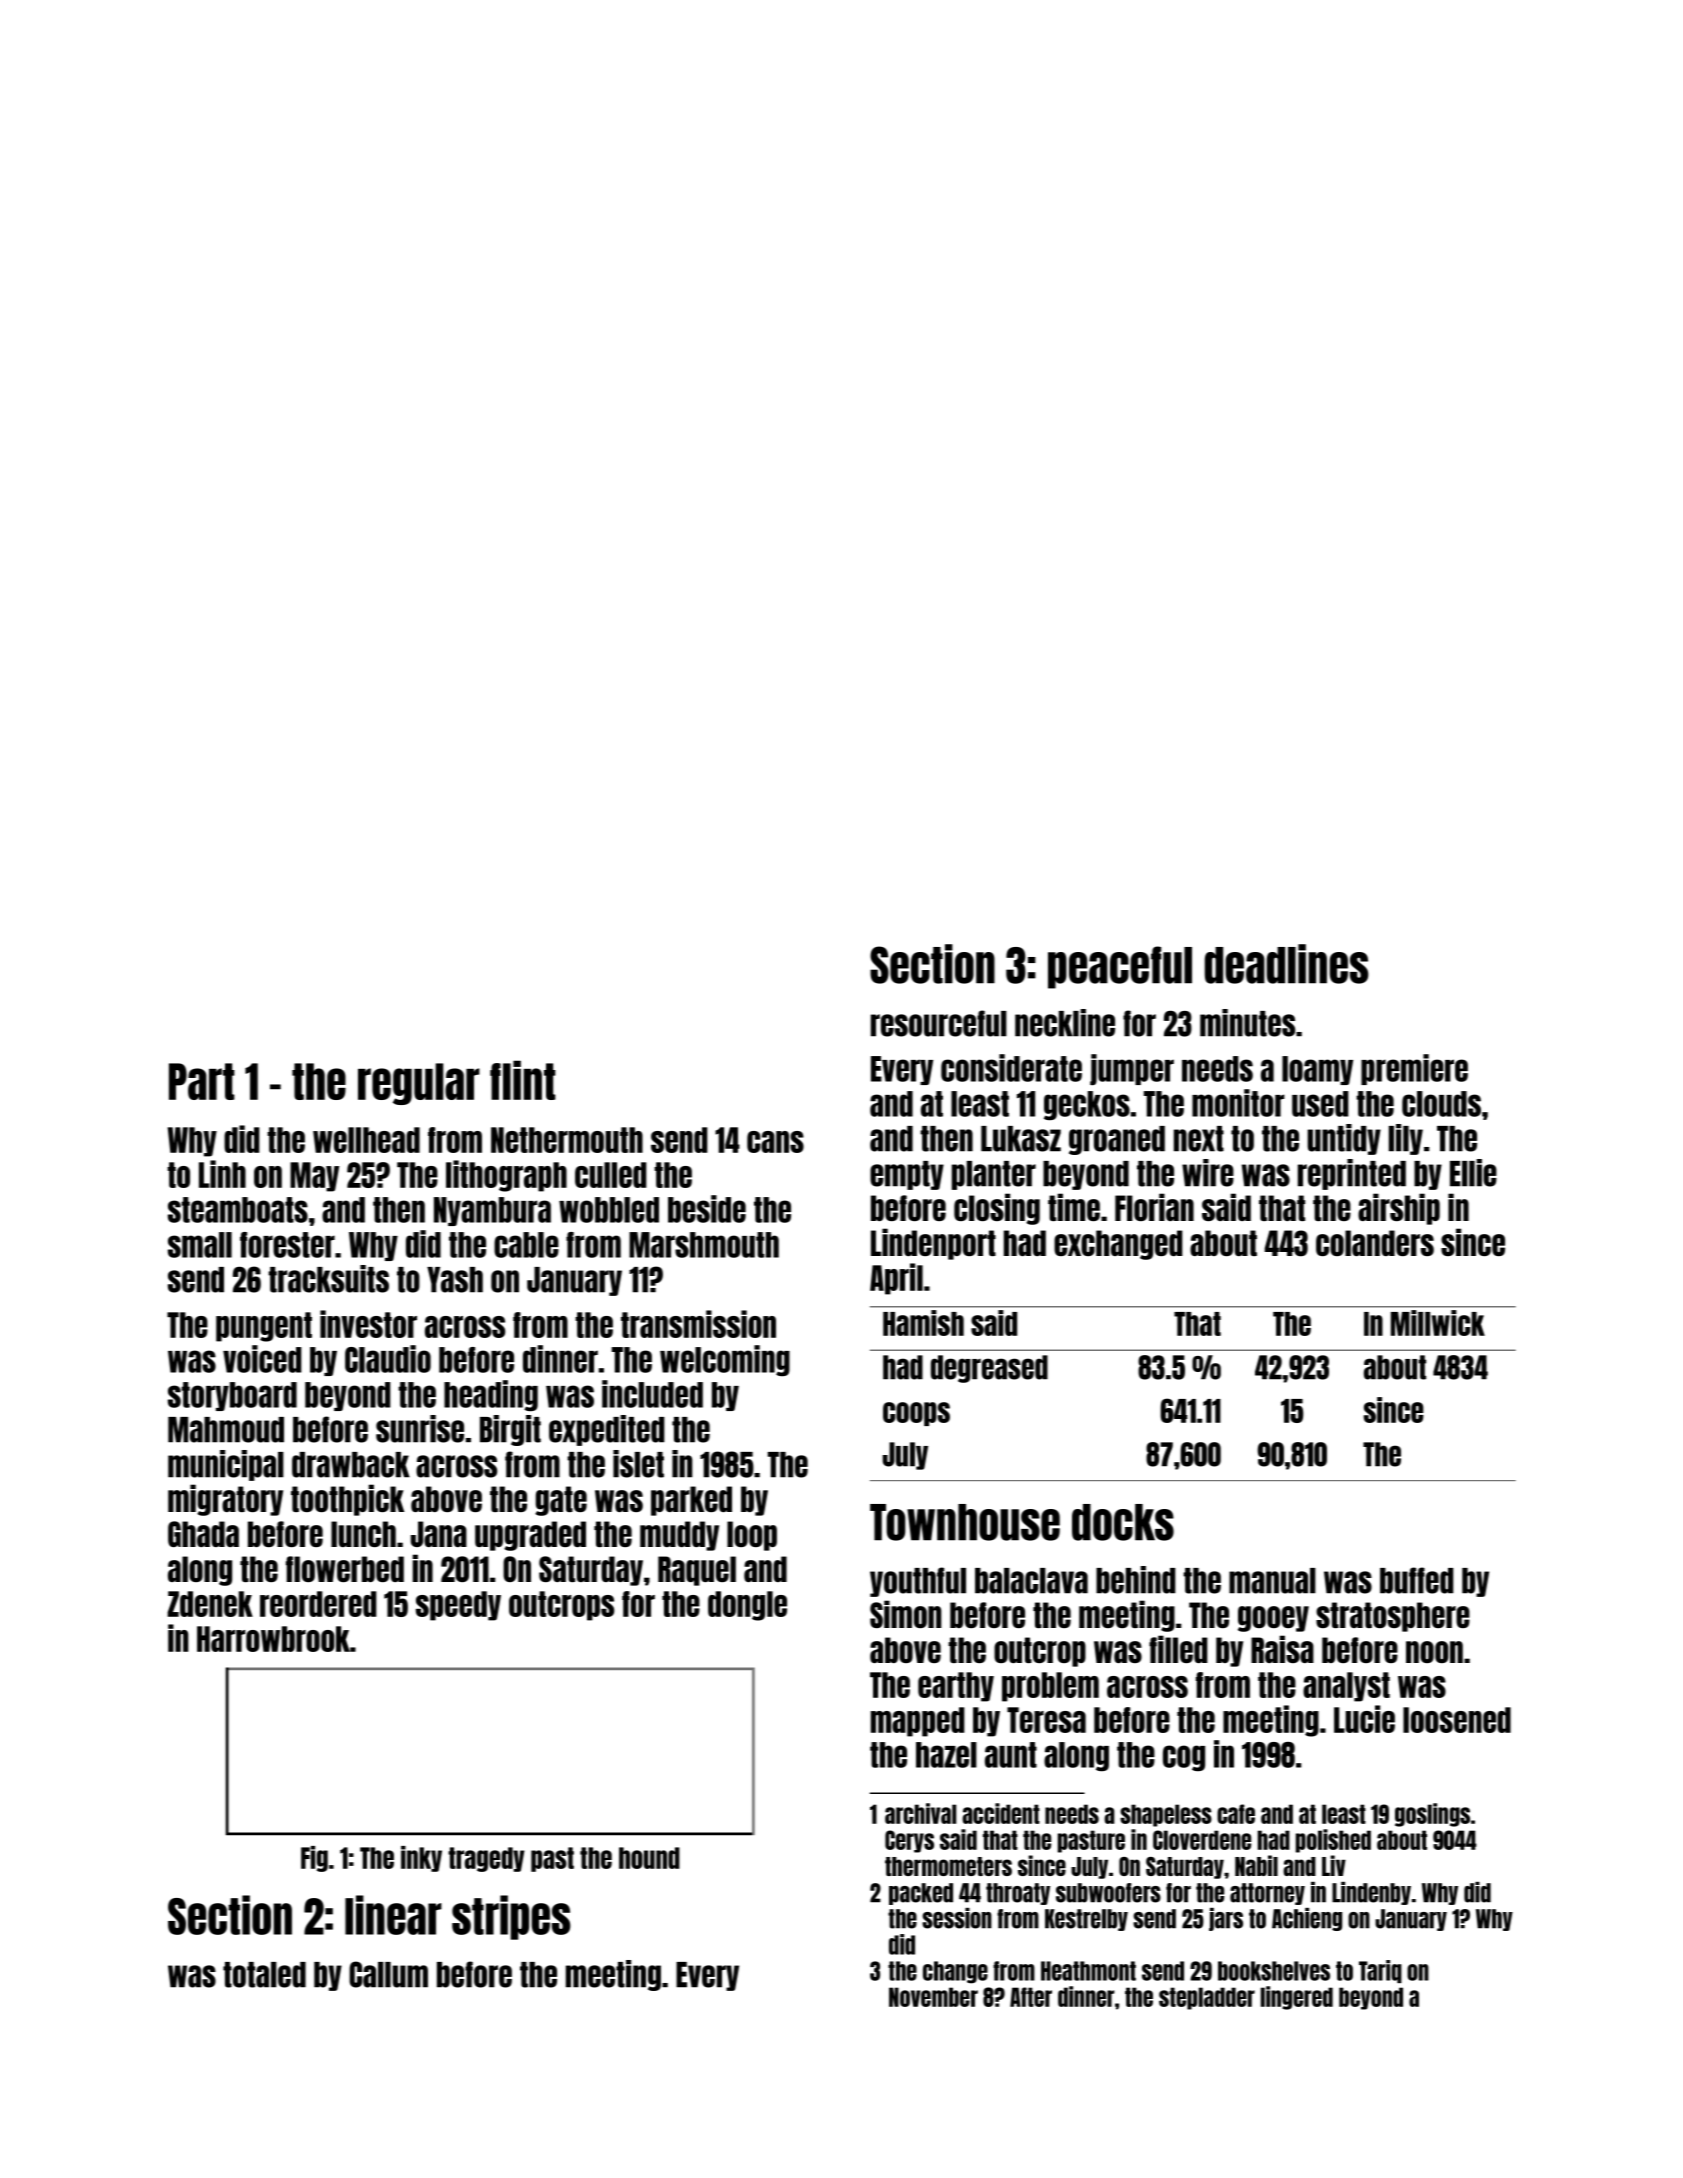 The width and height of the document is (1683, 2178). I want to click on sunrise, so click(420, 1429).
